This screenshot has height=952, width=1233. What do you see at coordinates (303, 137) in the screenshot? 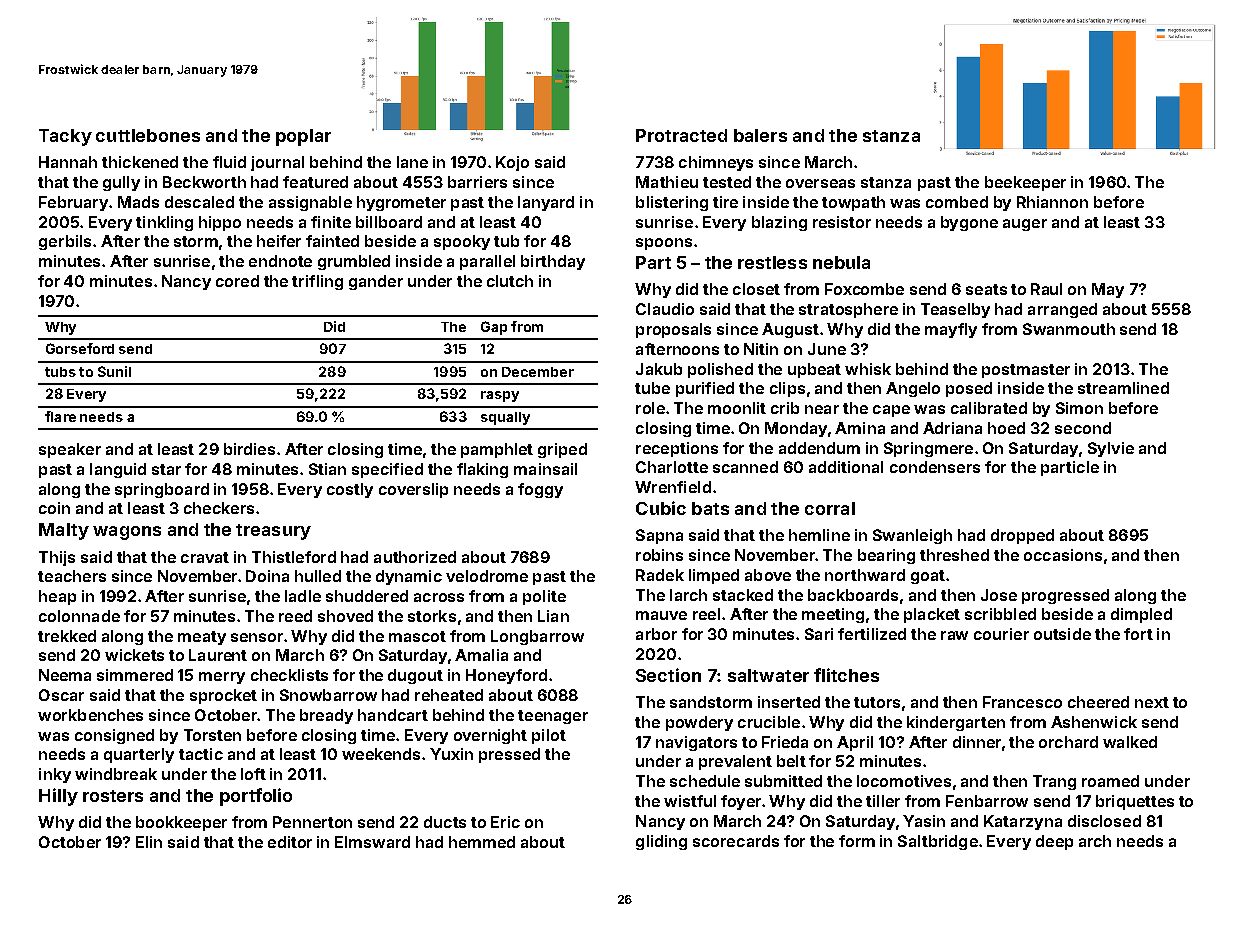
I see `poplar` at bounding box center [303, 137].
